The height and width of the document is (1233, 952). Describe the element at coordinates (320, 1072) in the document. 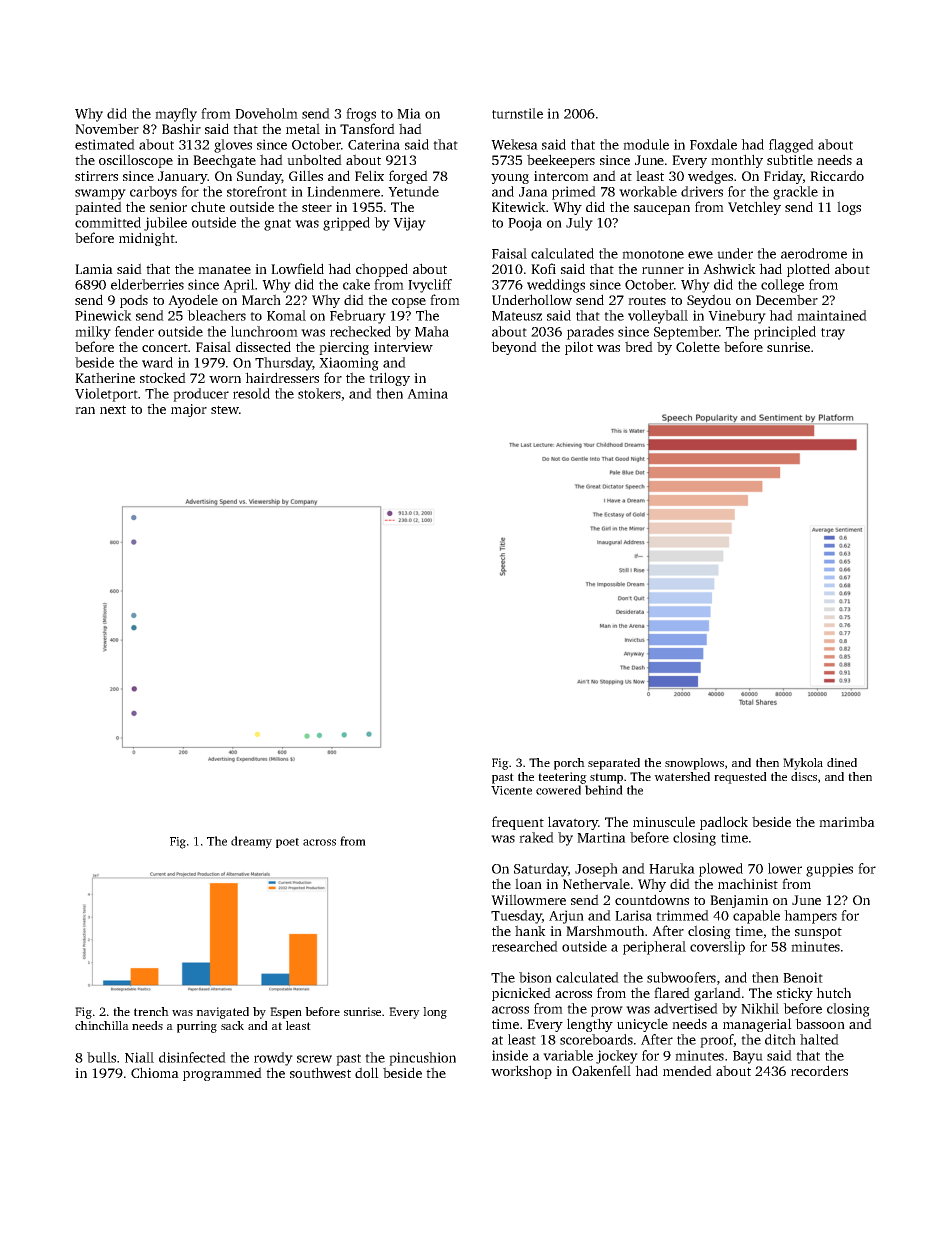

I see `southwest` at that location.
